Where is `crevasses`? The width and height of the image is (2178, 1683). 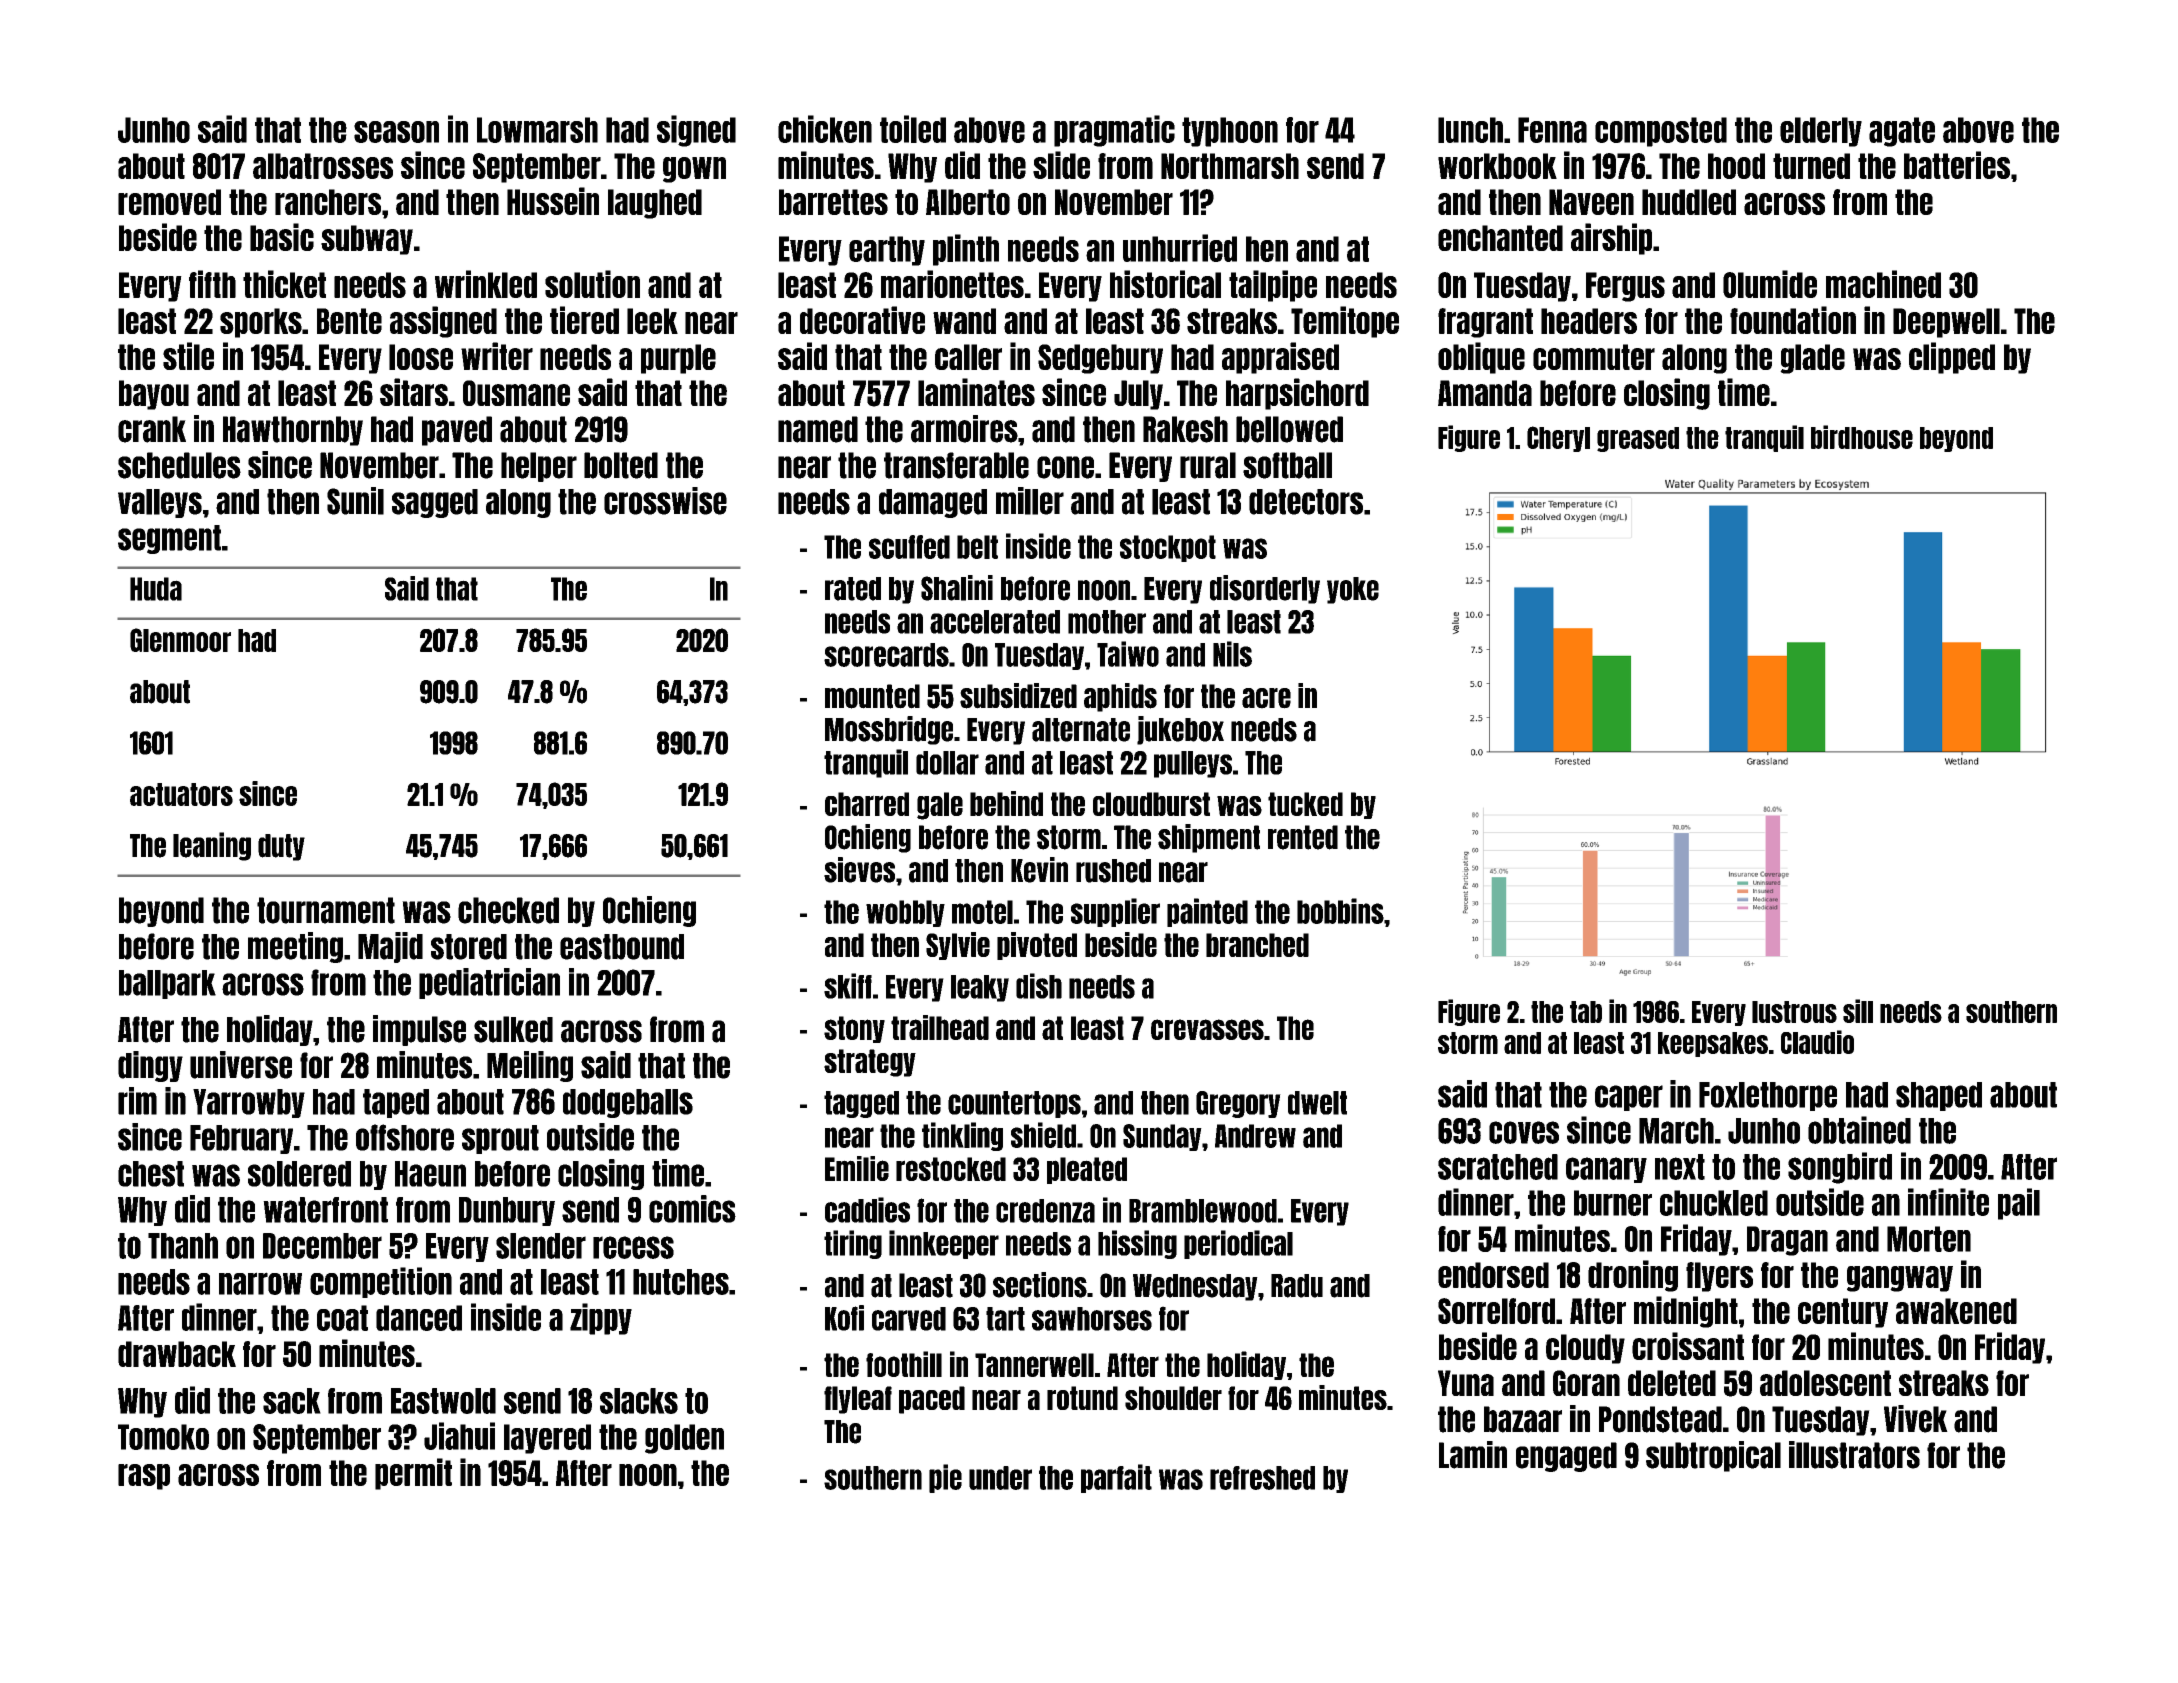 crevasses is located at coordinates (1207, 1029).
